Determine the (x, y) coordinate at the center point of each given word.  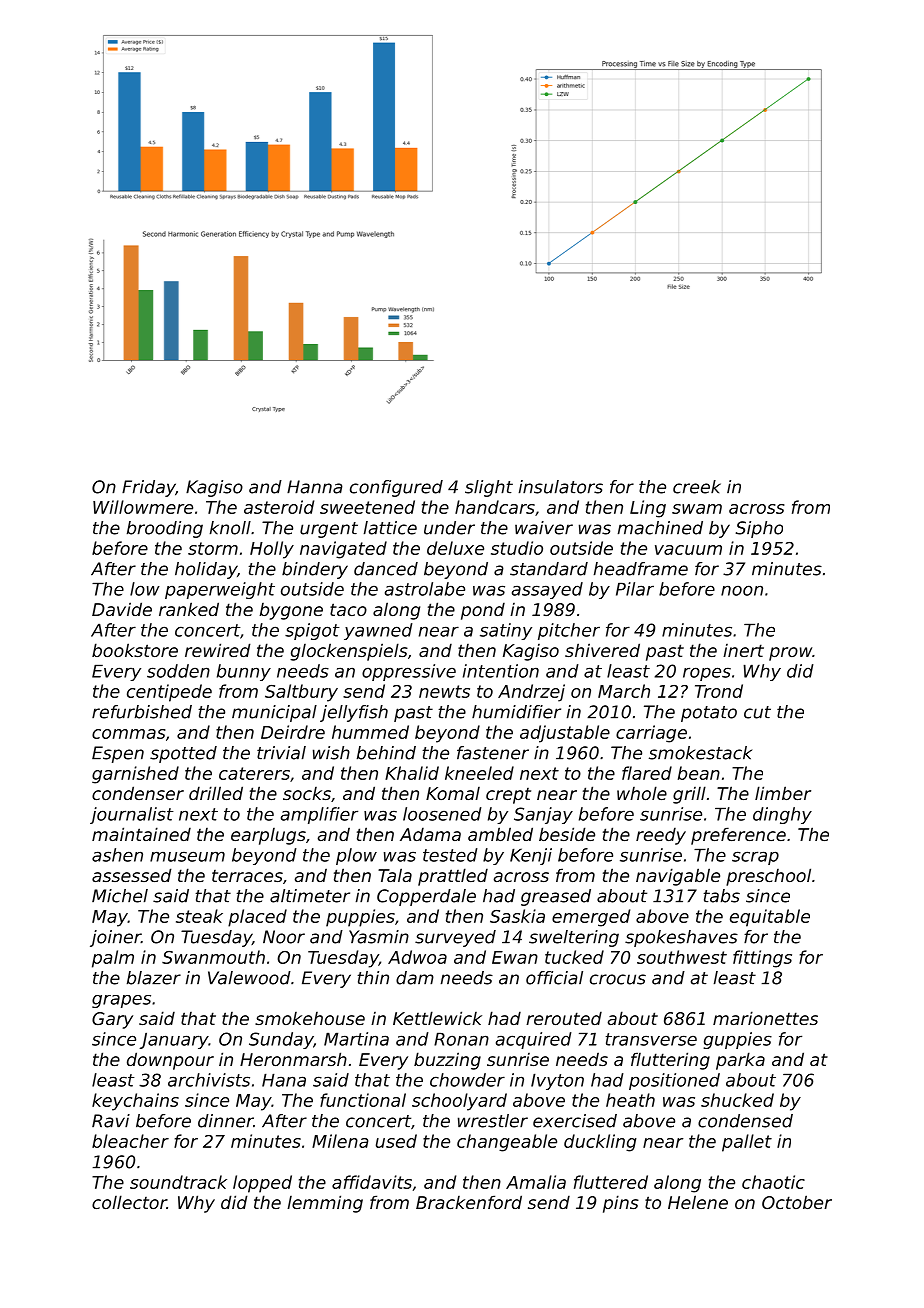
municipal (274, 713)
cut (757, 712)
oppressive (409, 672)
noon (742, 590)
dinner (225, 1121)
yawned (378, 631)
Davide (122, 609)
